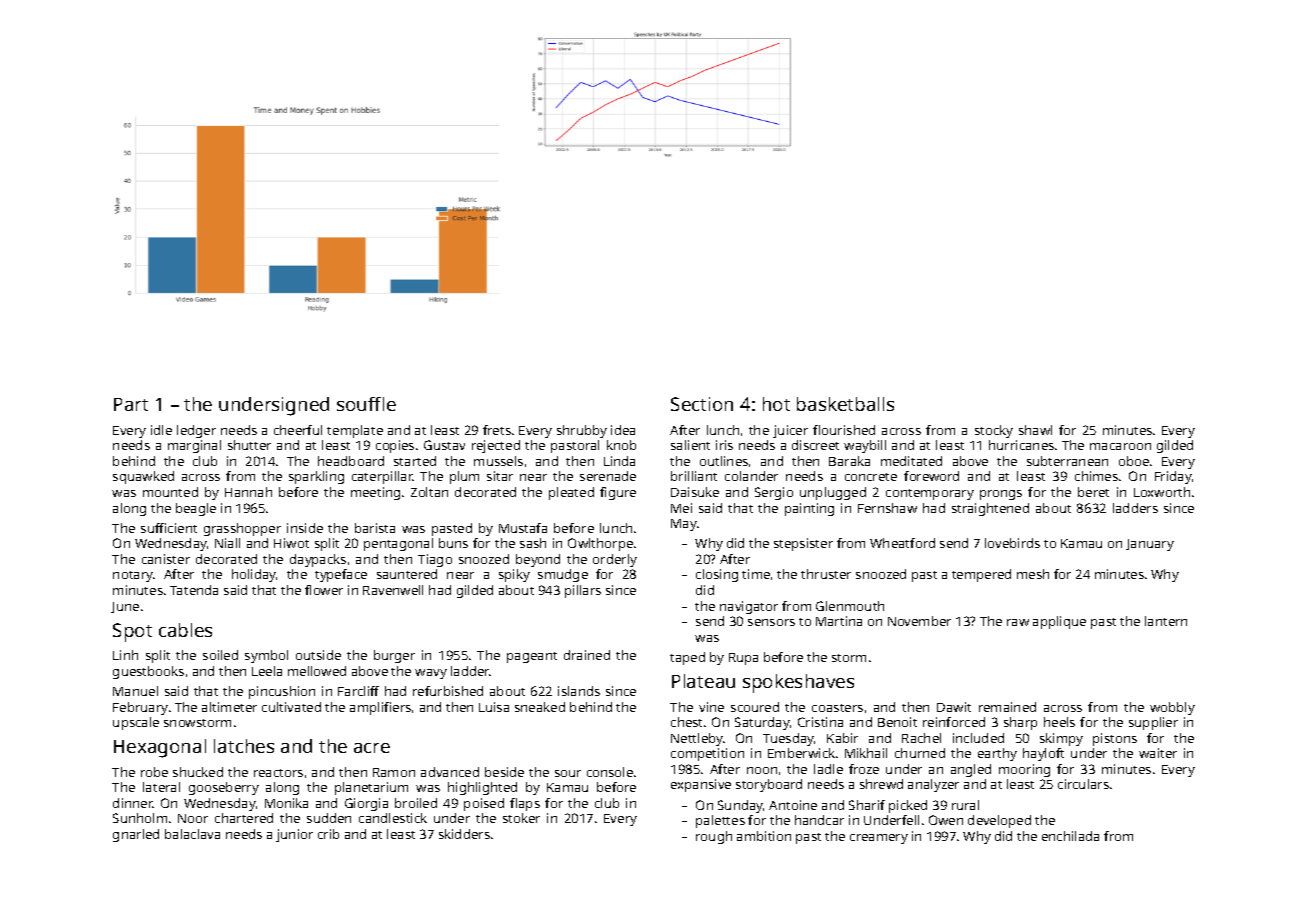 This document has width=1308, height=924. Describe the element at coordinates (375, 528) in the document. I see `barista` at that location.
